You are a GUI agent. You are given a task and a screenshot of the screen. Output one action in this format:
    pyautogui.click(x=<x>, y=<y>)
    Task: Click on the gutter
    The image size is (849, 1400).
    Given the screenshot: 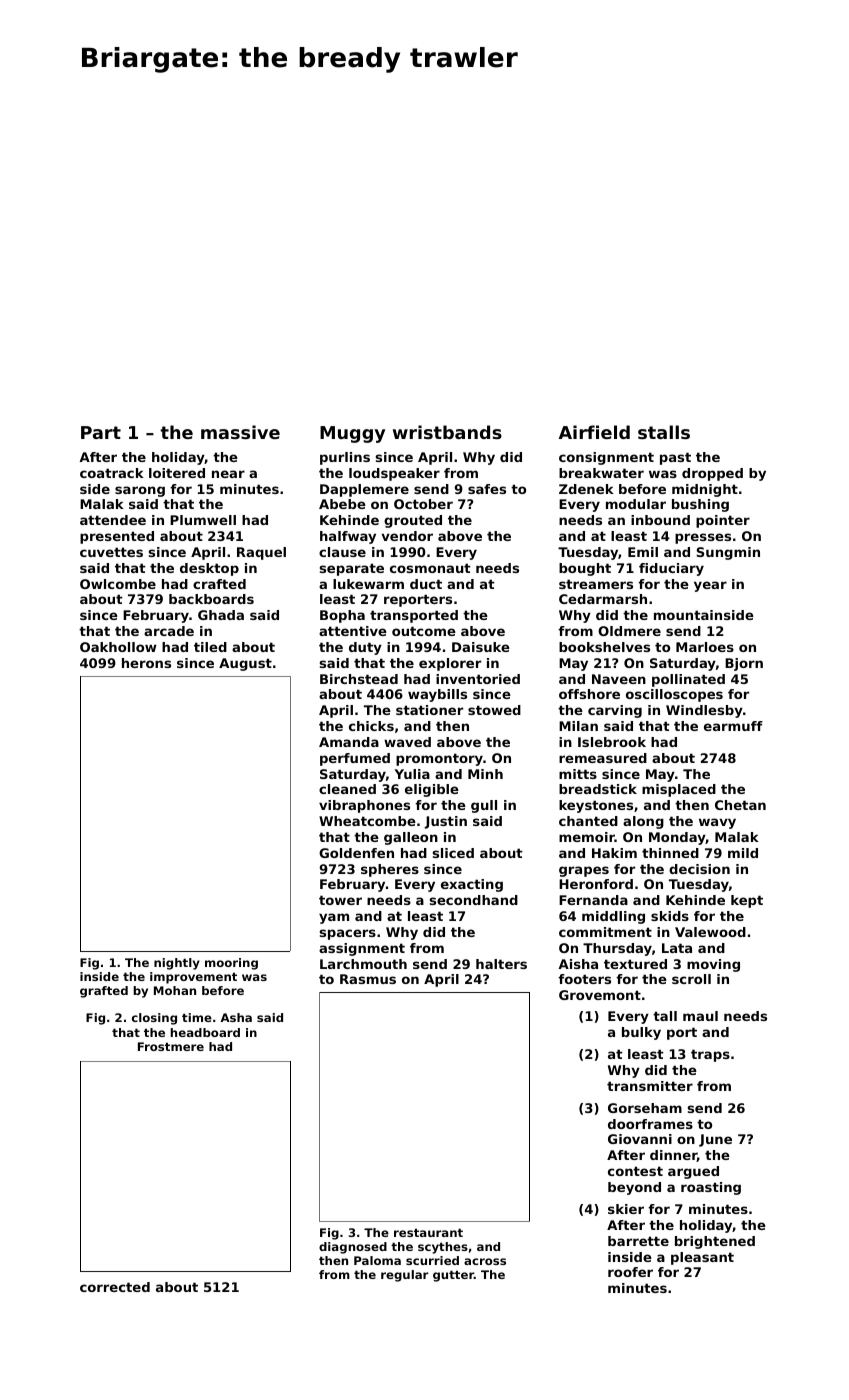 What is the action you would take?
    pyautogui.click(x=453, y=1276)
